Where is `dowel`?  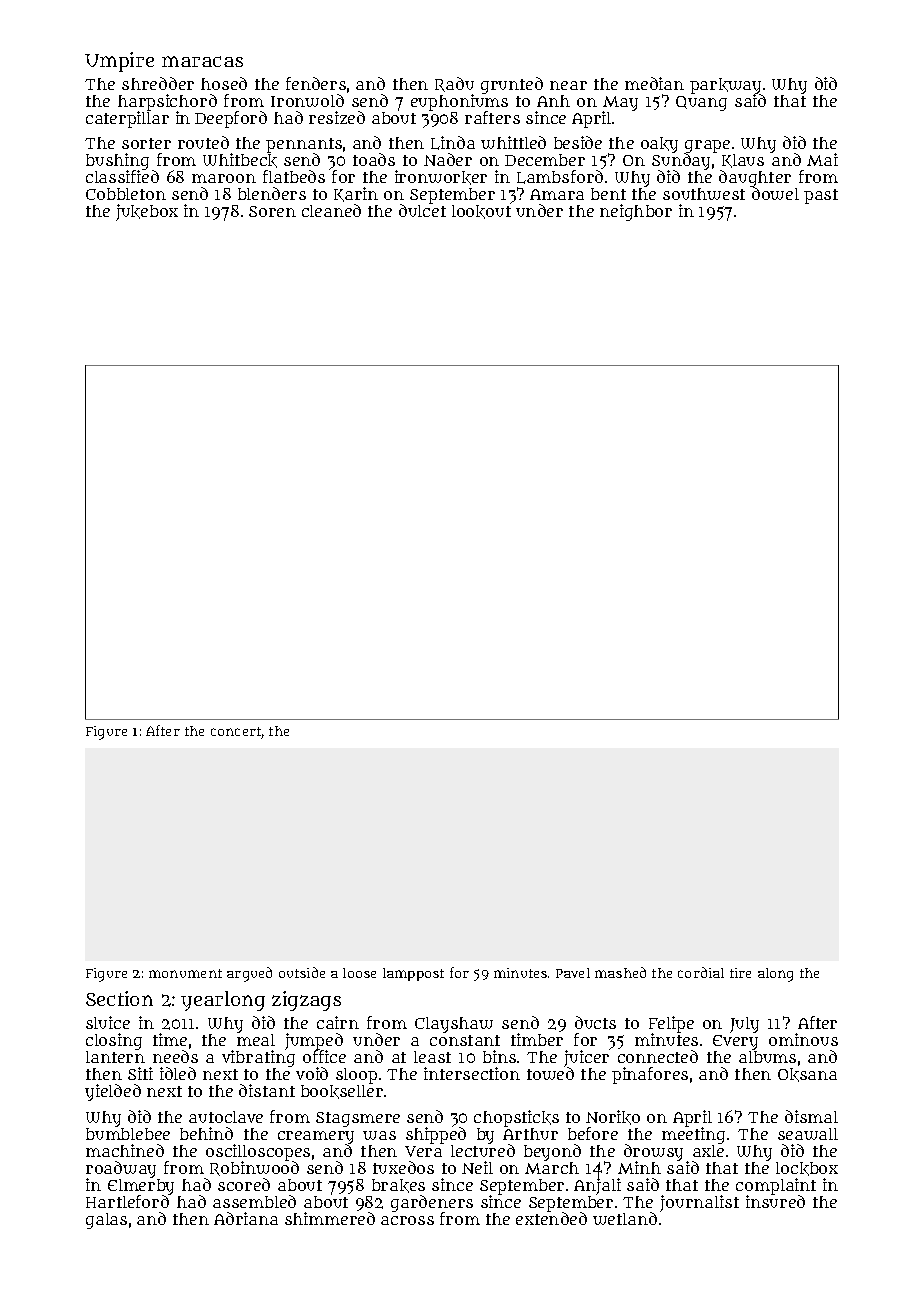
dowel is located at coordinates (775, 194).
